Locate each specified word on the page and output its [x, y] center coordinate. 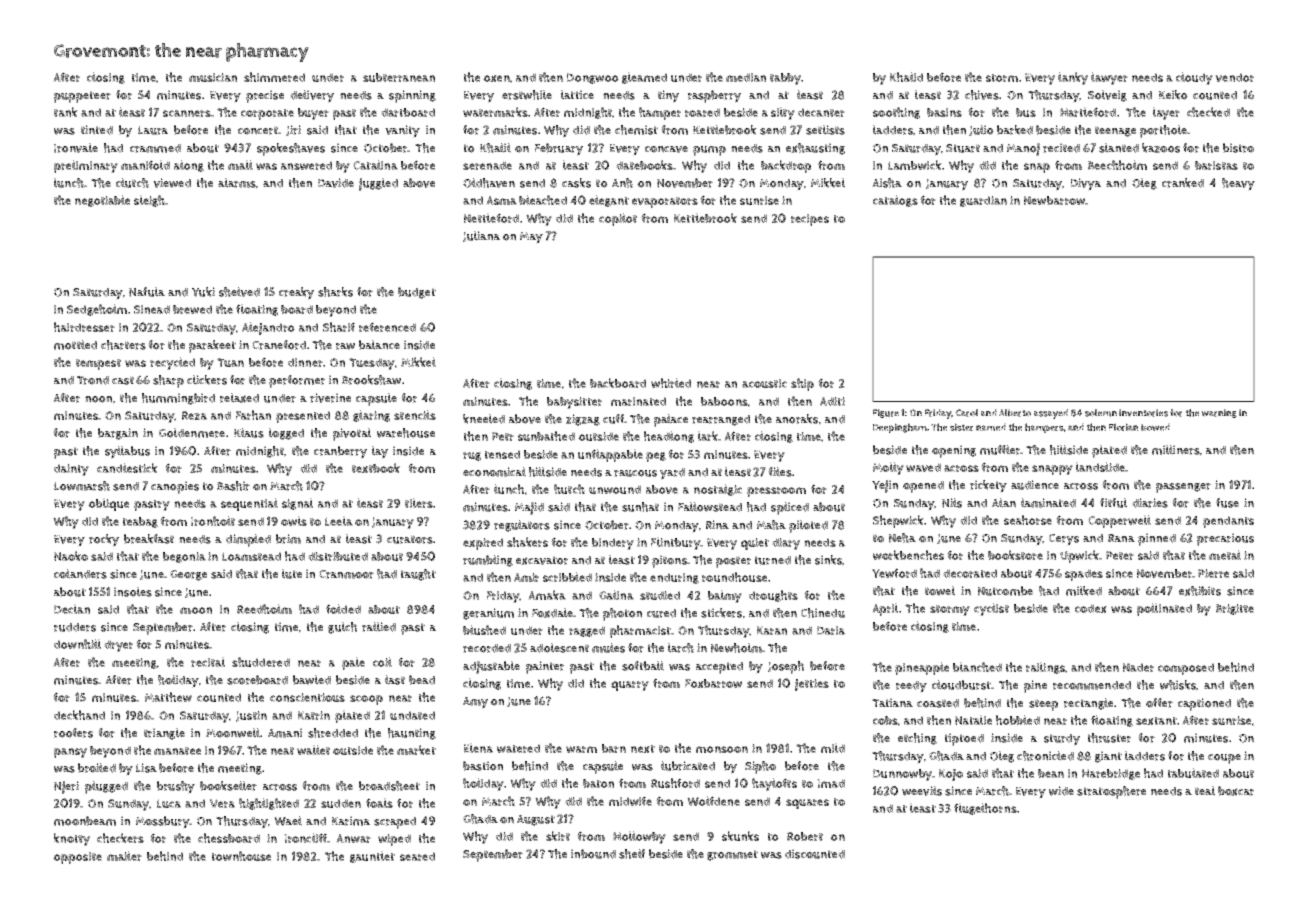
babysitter [574, 403]
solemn [1101, 413]
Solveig [1107, 96]
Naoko [71, 556]
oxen [496, 78]
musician [213, 77]
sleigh [149, 201]
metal [1225, 555]
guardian [983, 201]
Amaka [547, 595]
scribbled [567, 577]
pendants [1228, 522]
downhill [77, 644]
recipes [810, 220]
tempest [98, 364]
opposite [77, 858]
